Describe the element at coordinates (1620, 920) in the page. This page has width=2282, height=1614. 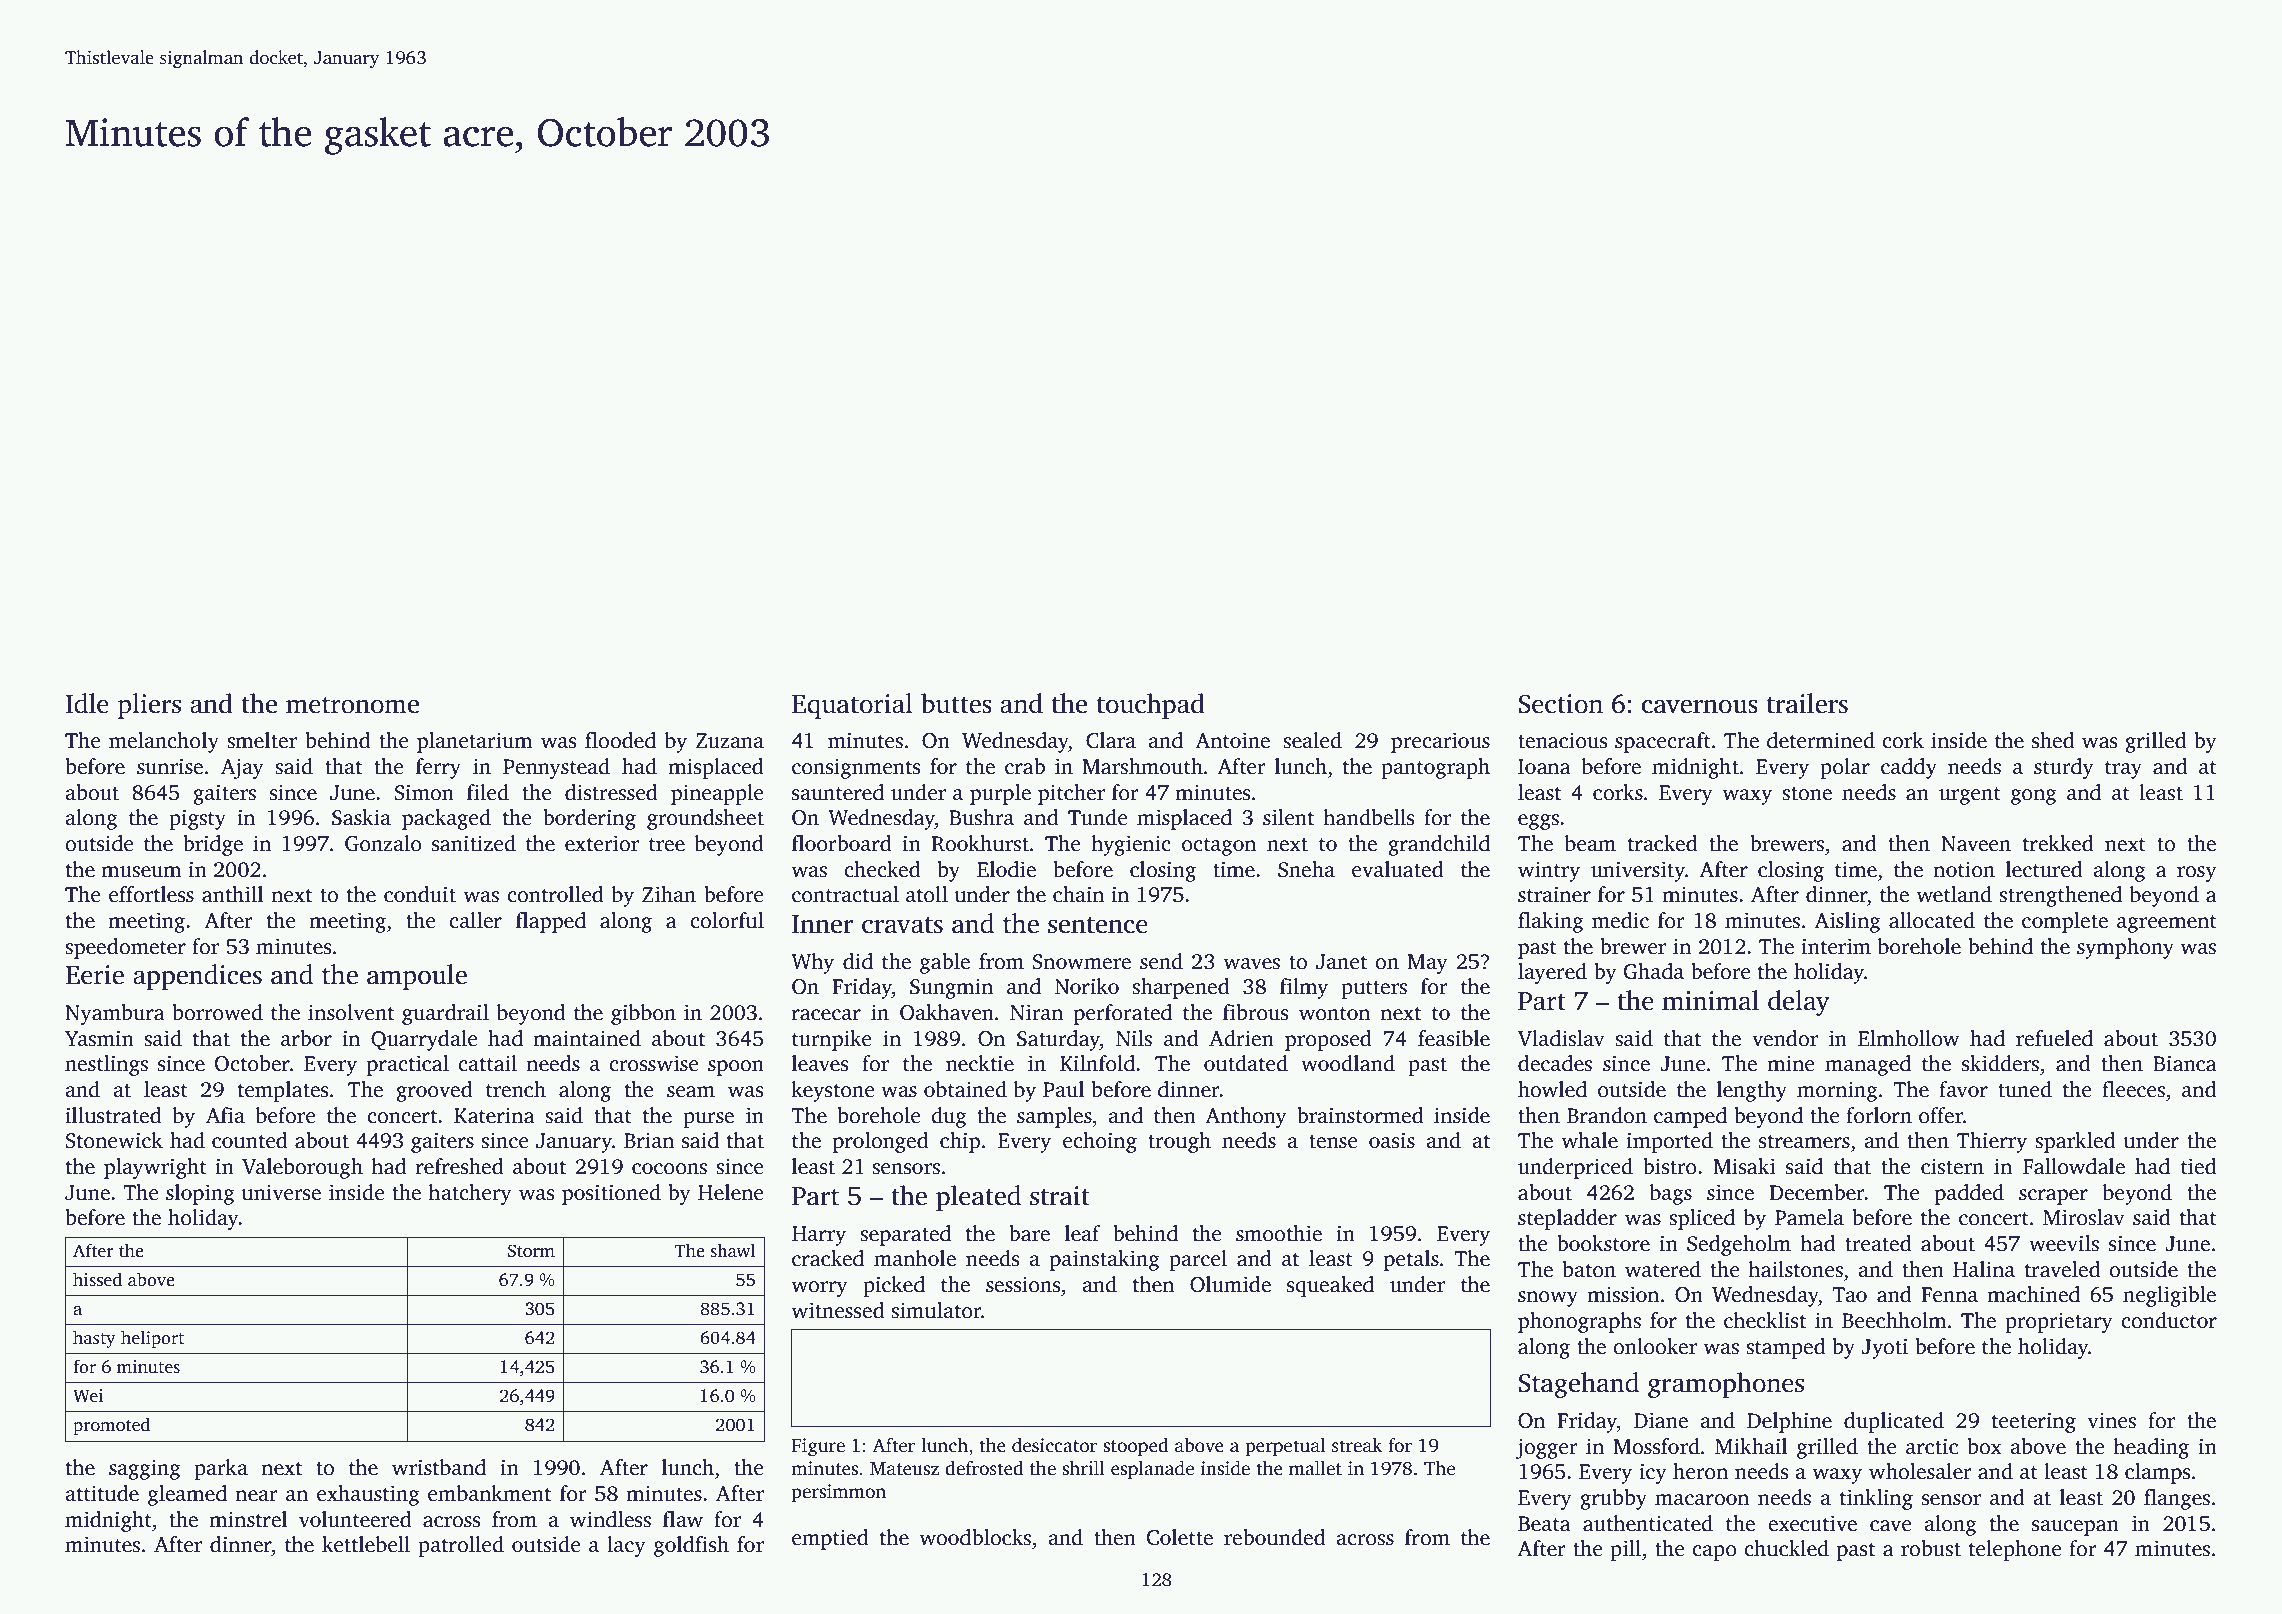
I see `medic` at that location.
